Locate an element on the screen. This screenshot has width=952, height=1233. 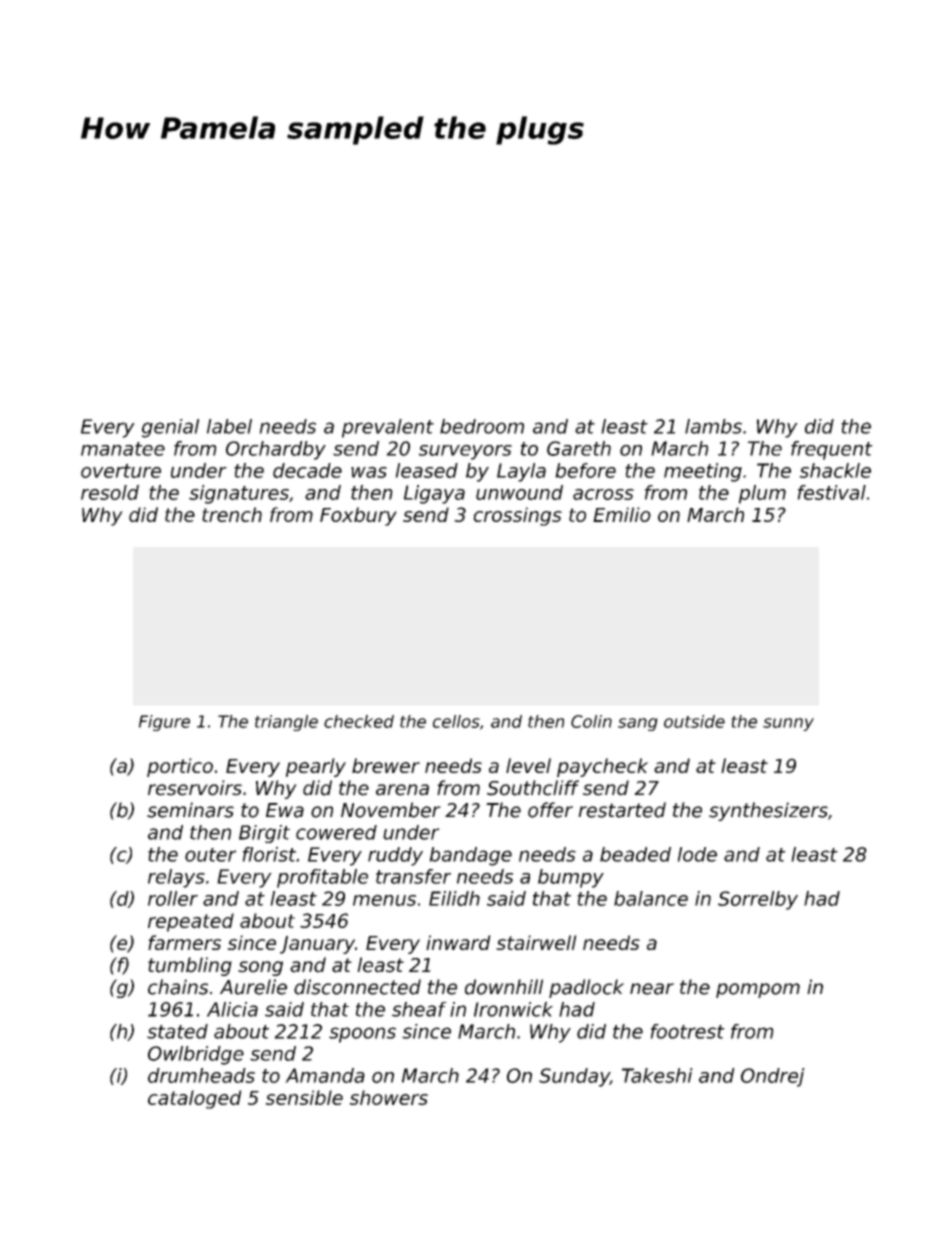
portico is located at coordinates (180, 767).
